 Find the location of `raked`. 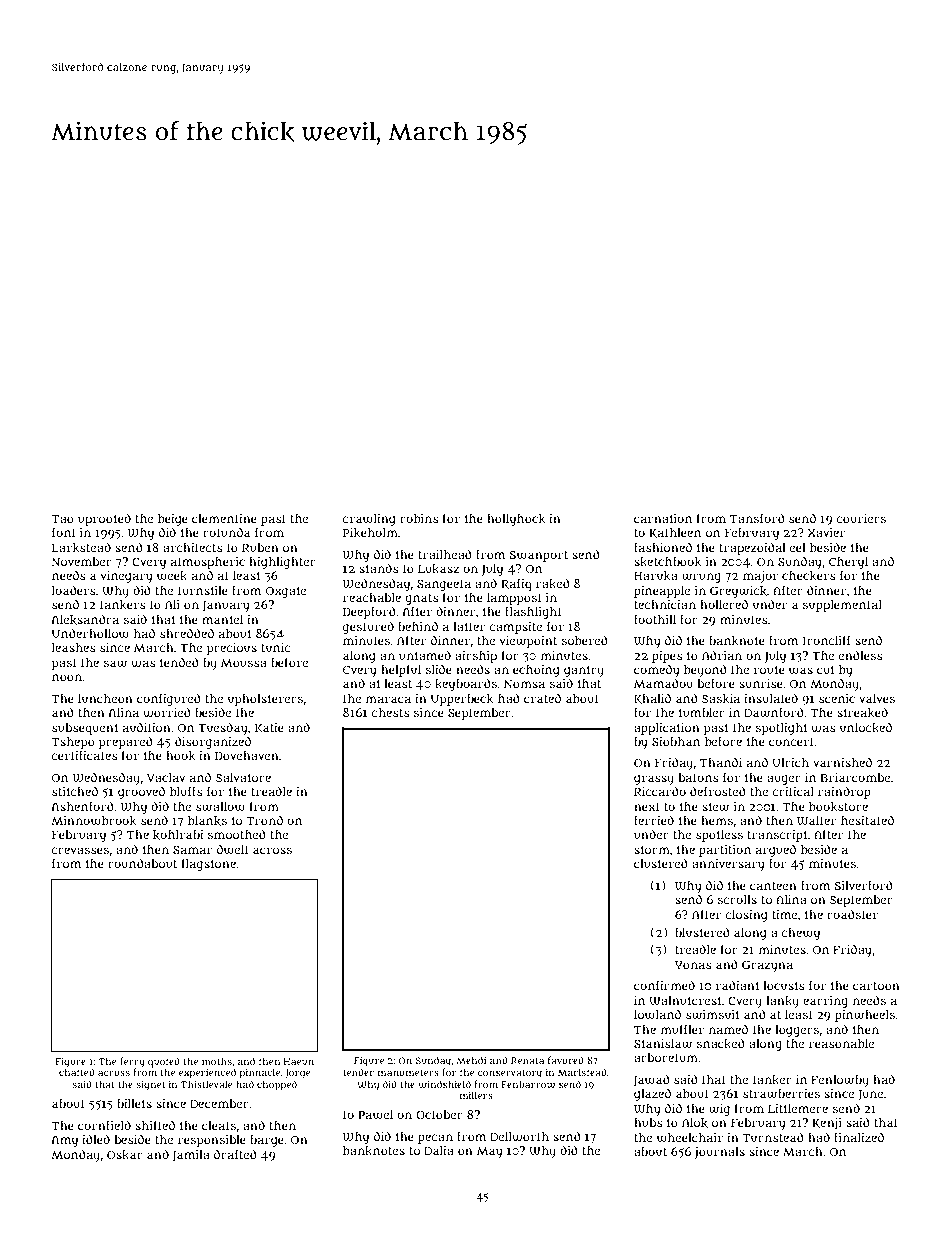

raked is located at coordinates (553, 583).
